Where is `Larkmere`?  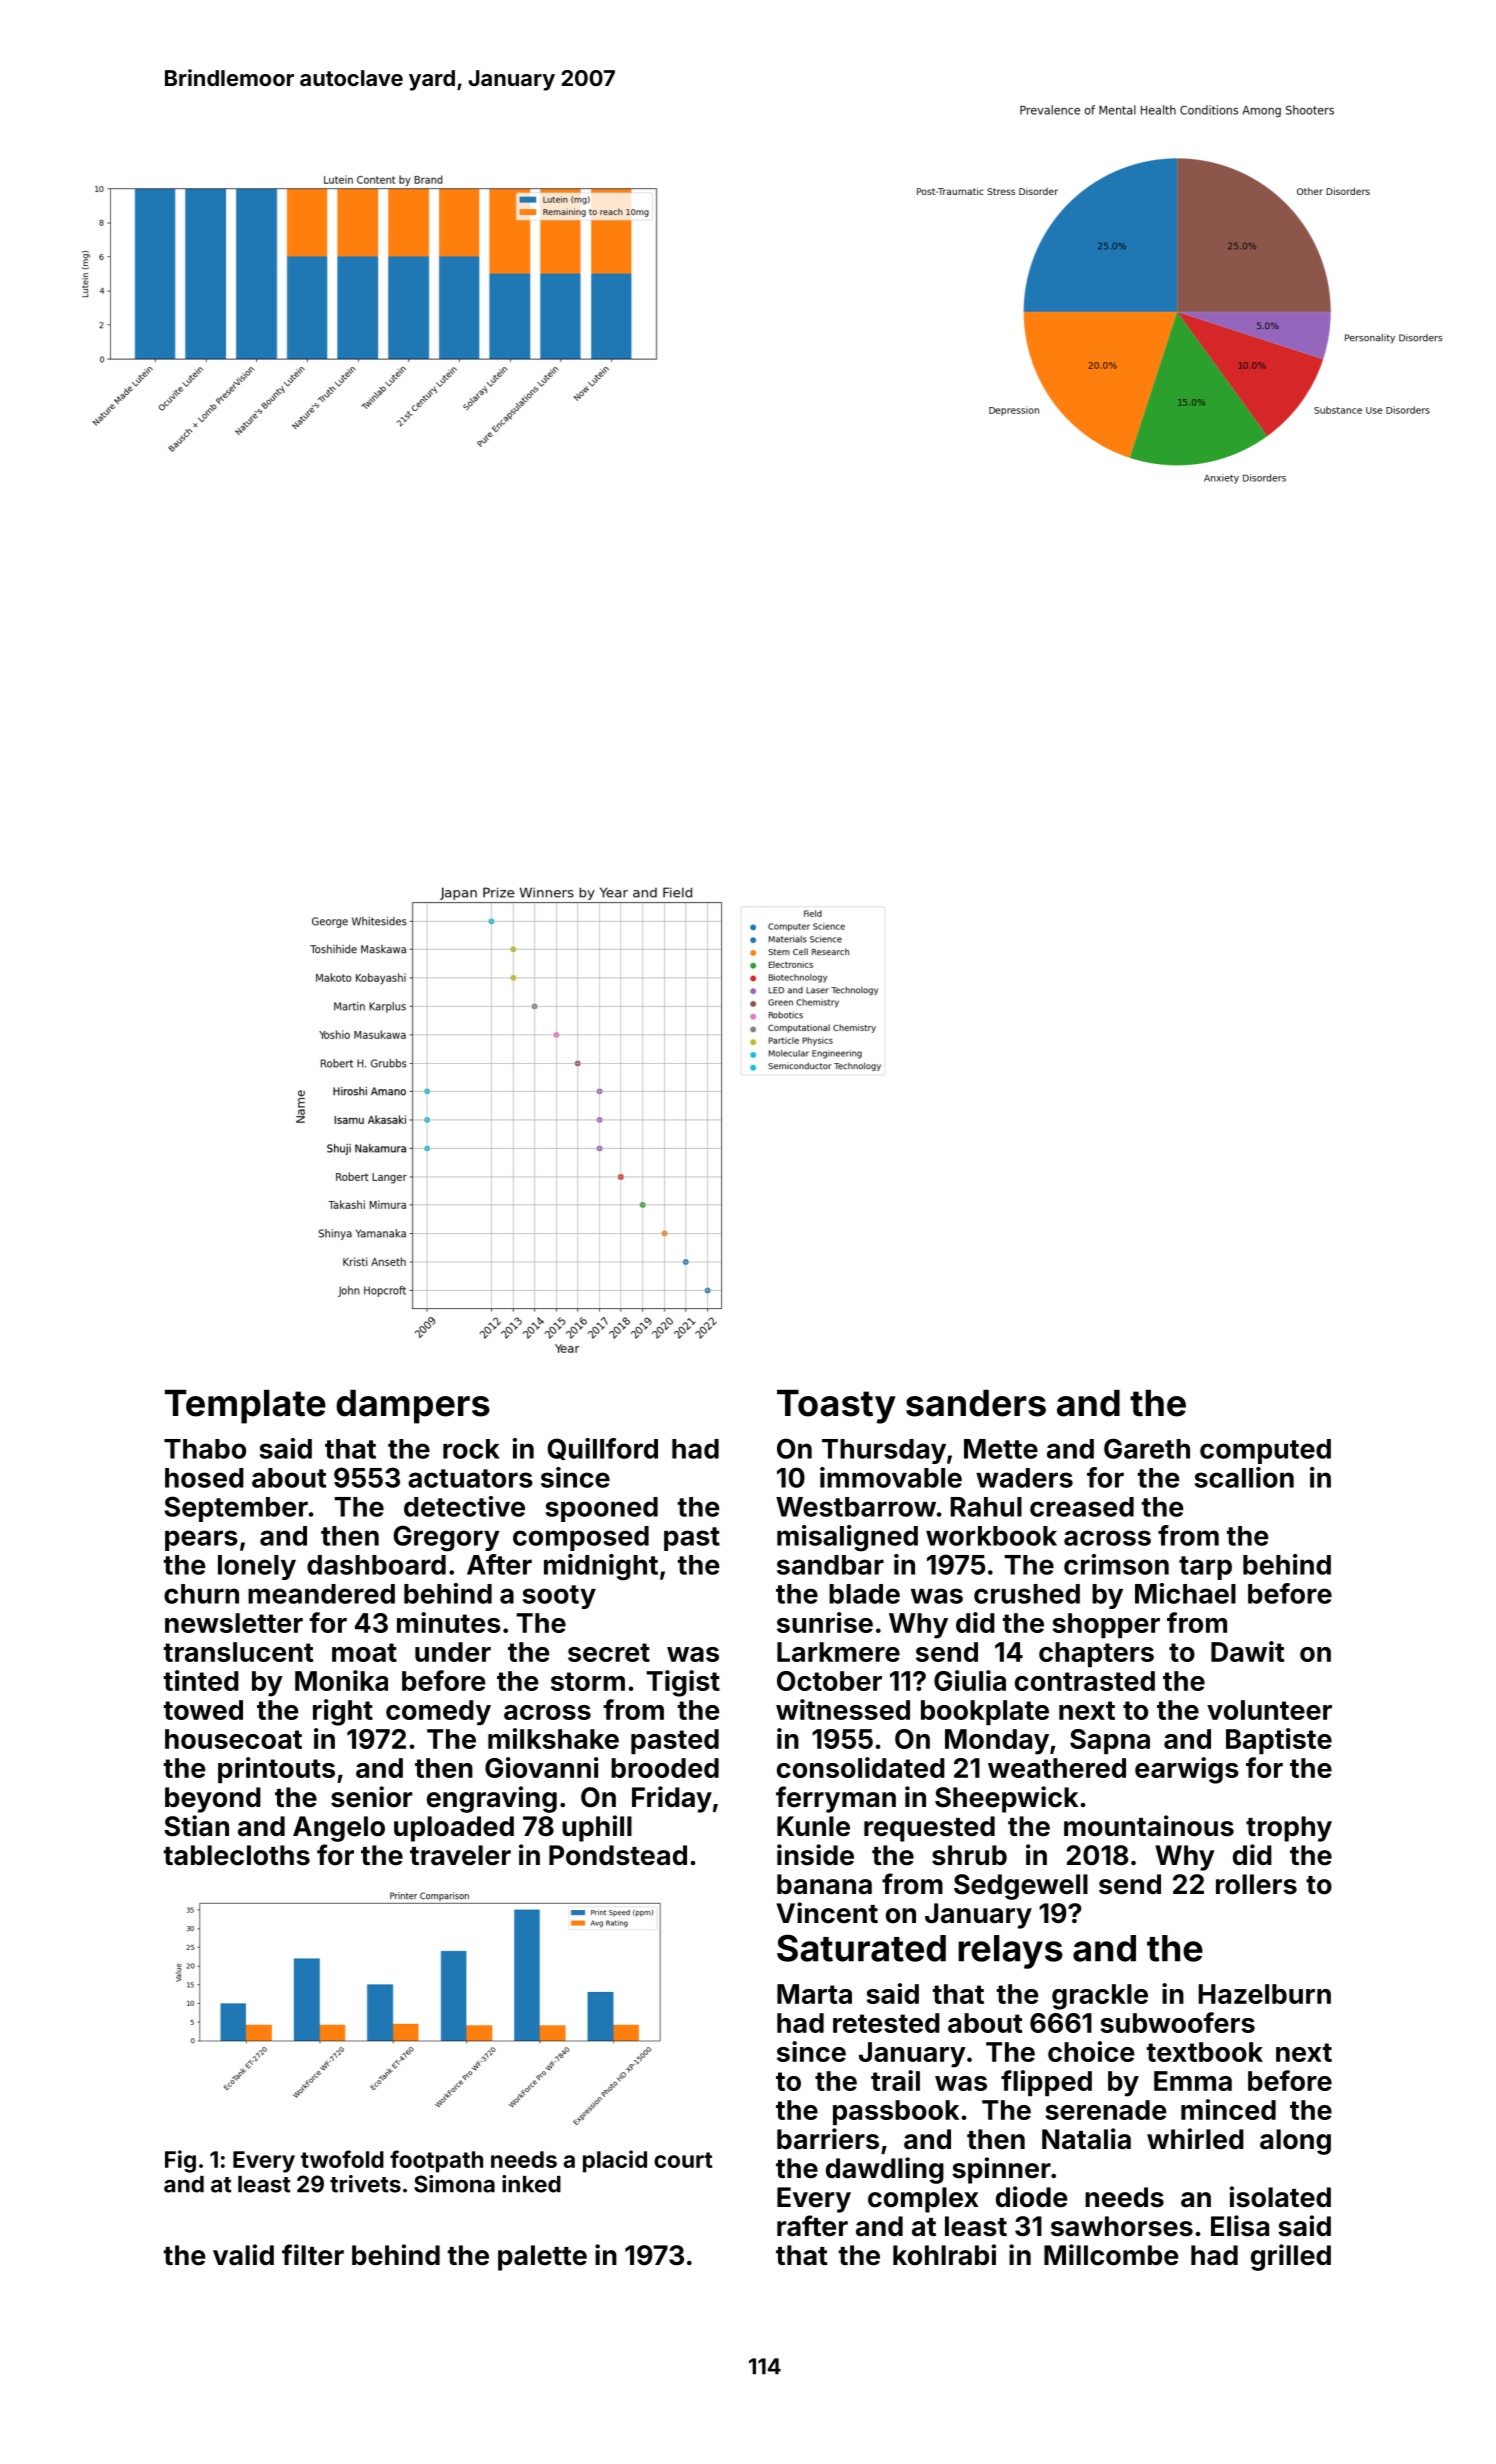
Larkmere is located at coordinates (838, 1652).
